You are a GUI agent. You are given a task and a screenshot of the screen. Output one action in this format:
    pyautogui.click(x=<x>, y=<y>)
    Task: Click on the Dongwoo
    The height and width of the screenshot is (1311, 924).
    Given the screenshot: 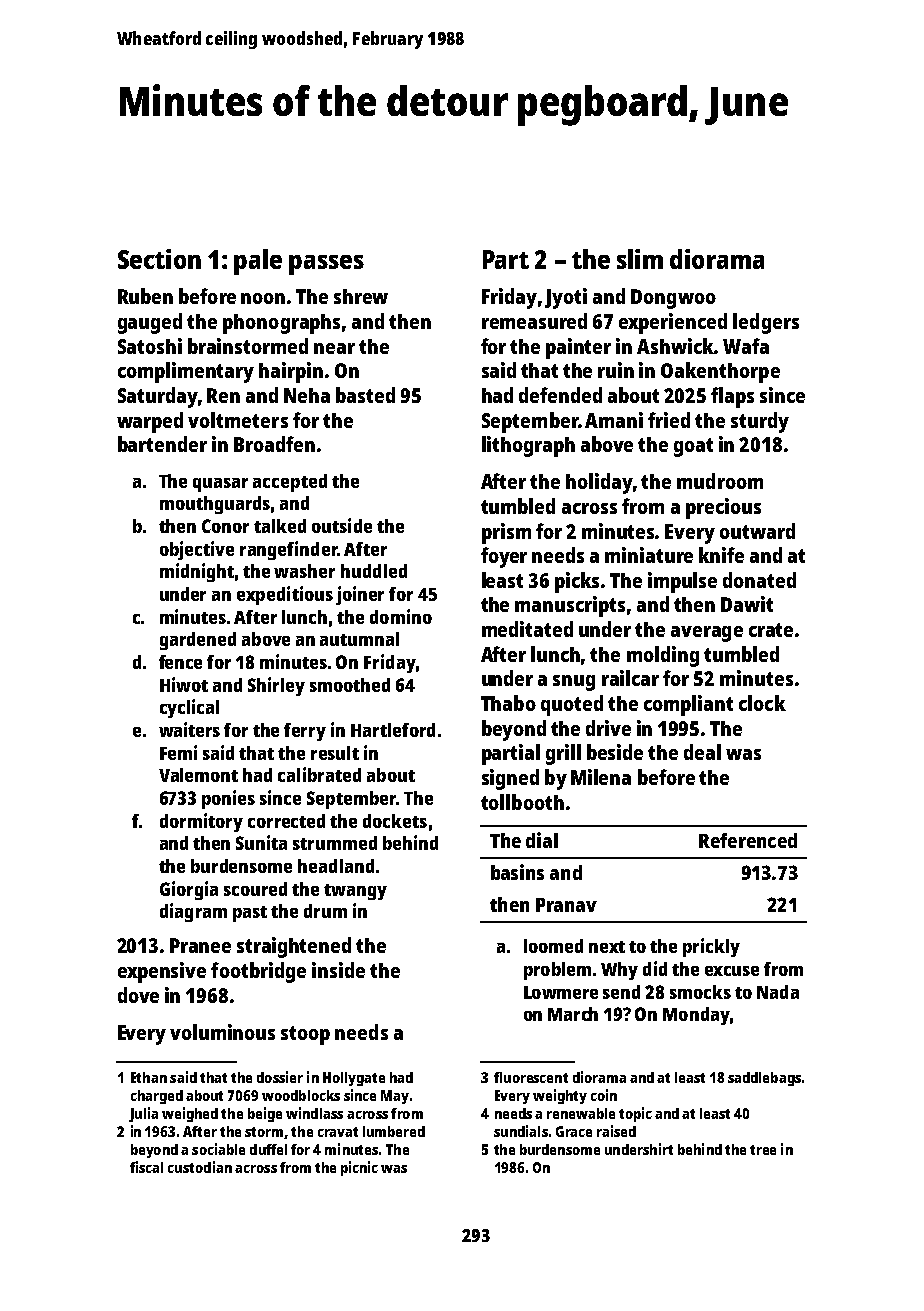 What is the action you would take?
    pyautogui.click(x=673, y=299)
